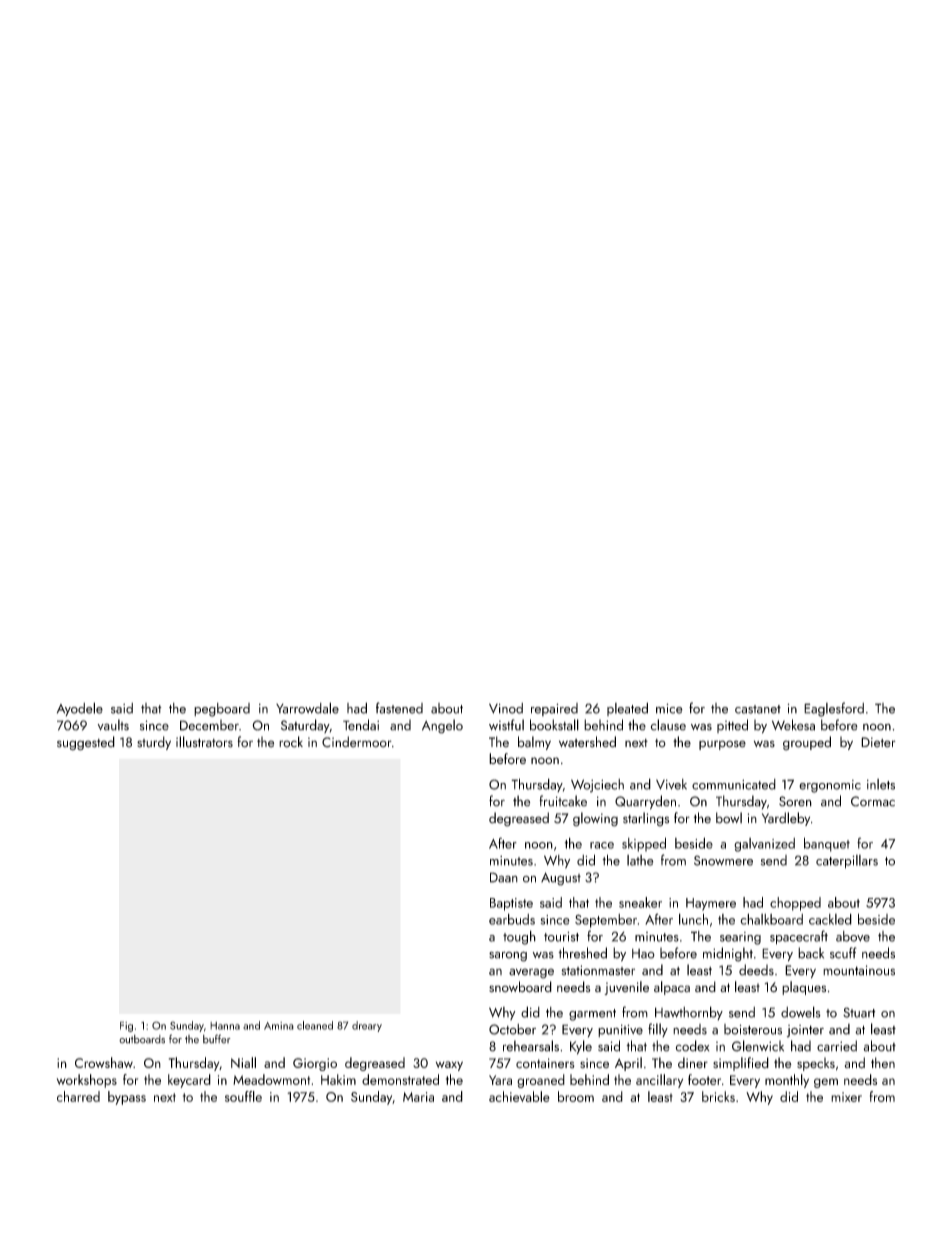 The image size is (952, 1233). What do you see at coordinates (225, 1026) in the screenshot?
I see `Hanna` at bounding box center [225, 1026].
